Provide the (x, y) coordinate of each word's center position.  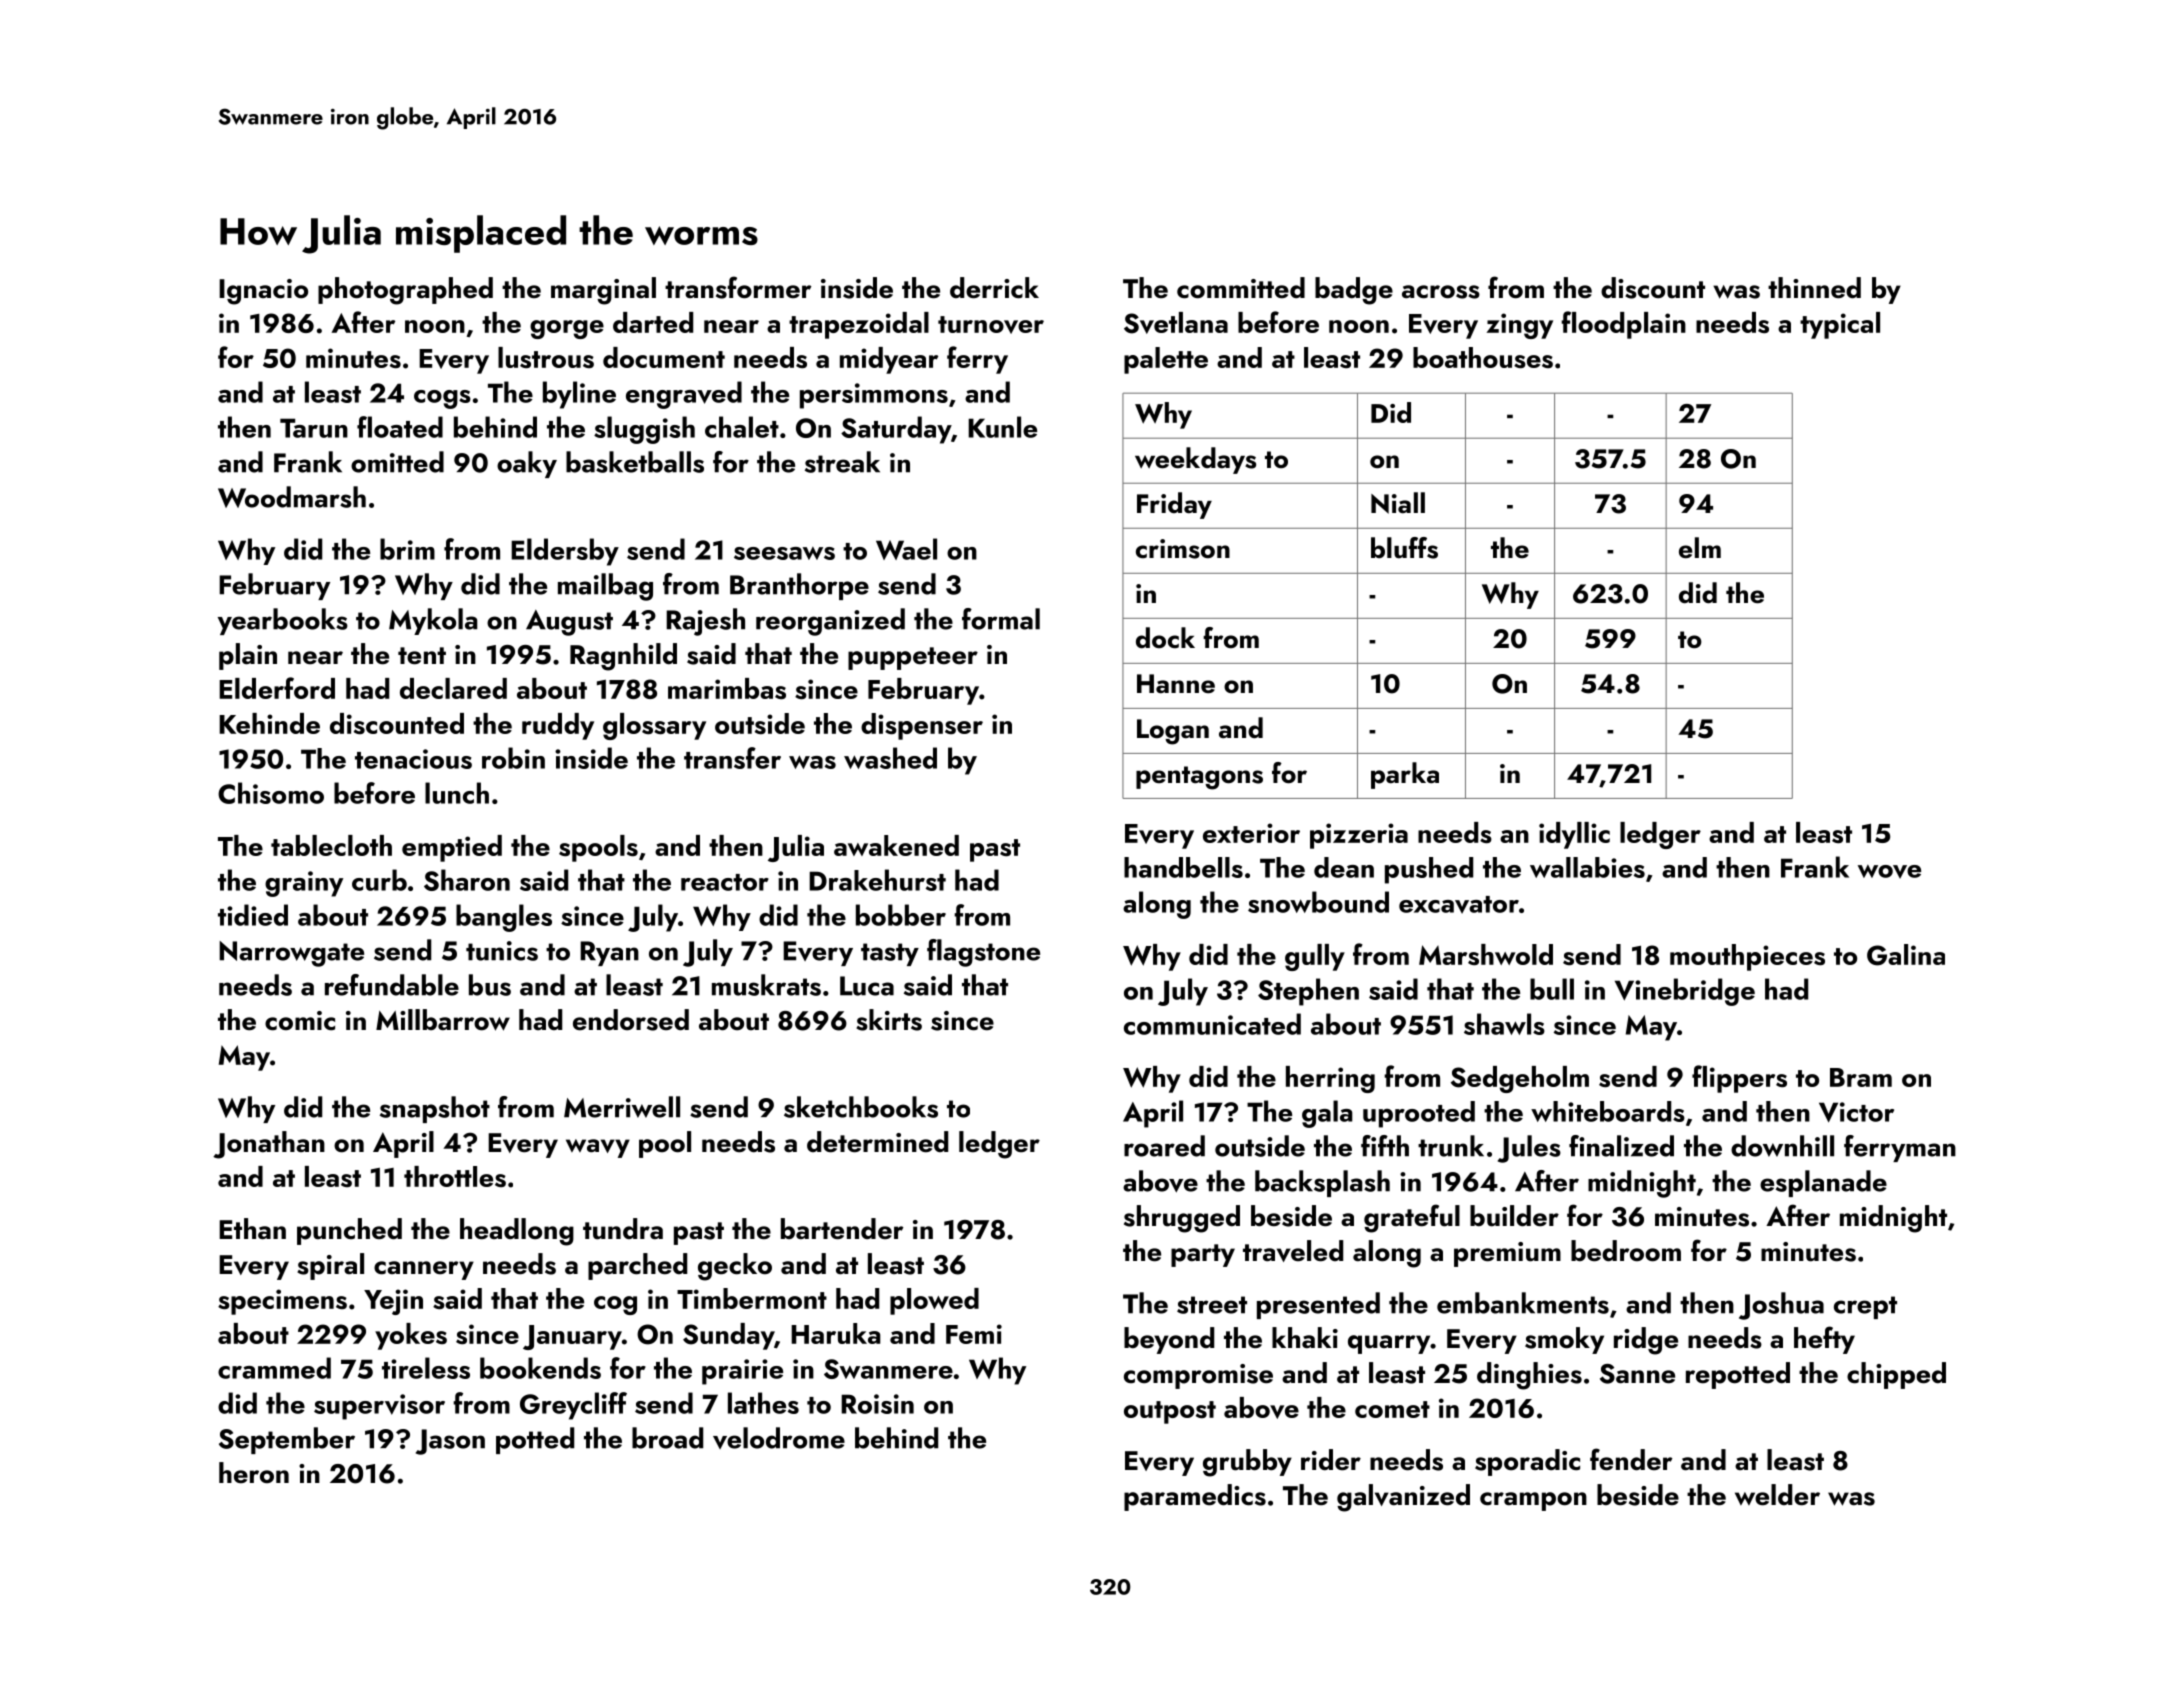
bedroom (1626, 1251)
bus (490, 985)
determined (877, 1142)
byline (579, 395)
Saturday (896, 430)
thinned (1814, 288)
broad (667, 1438)
